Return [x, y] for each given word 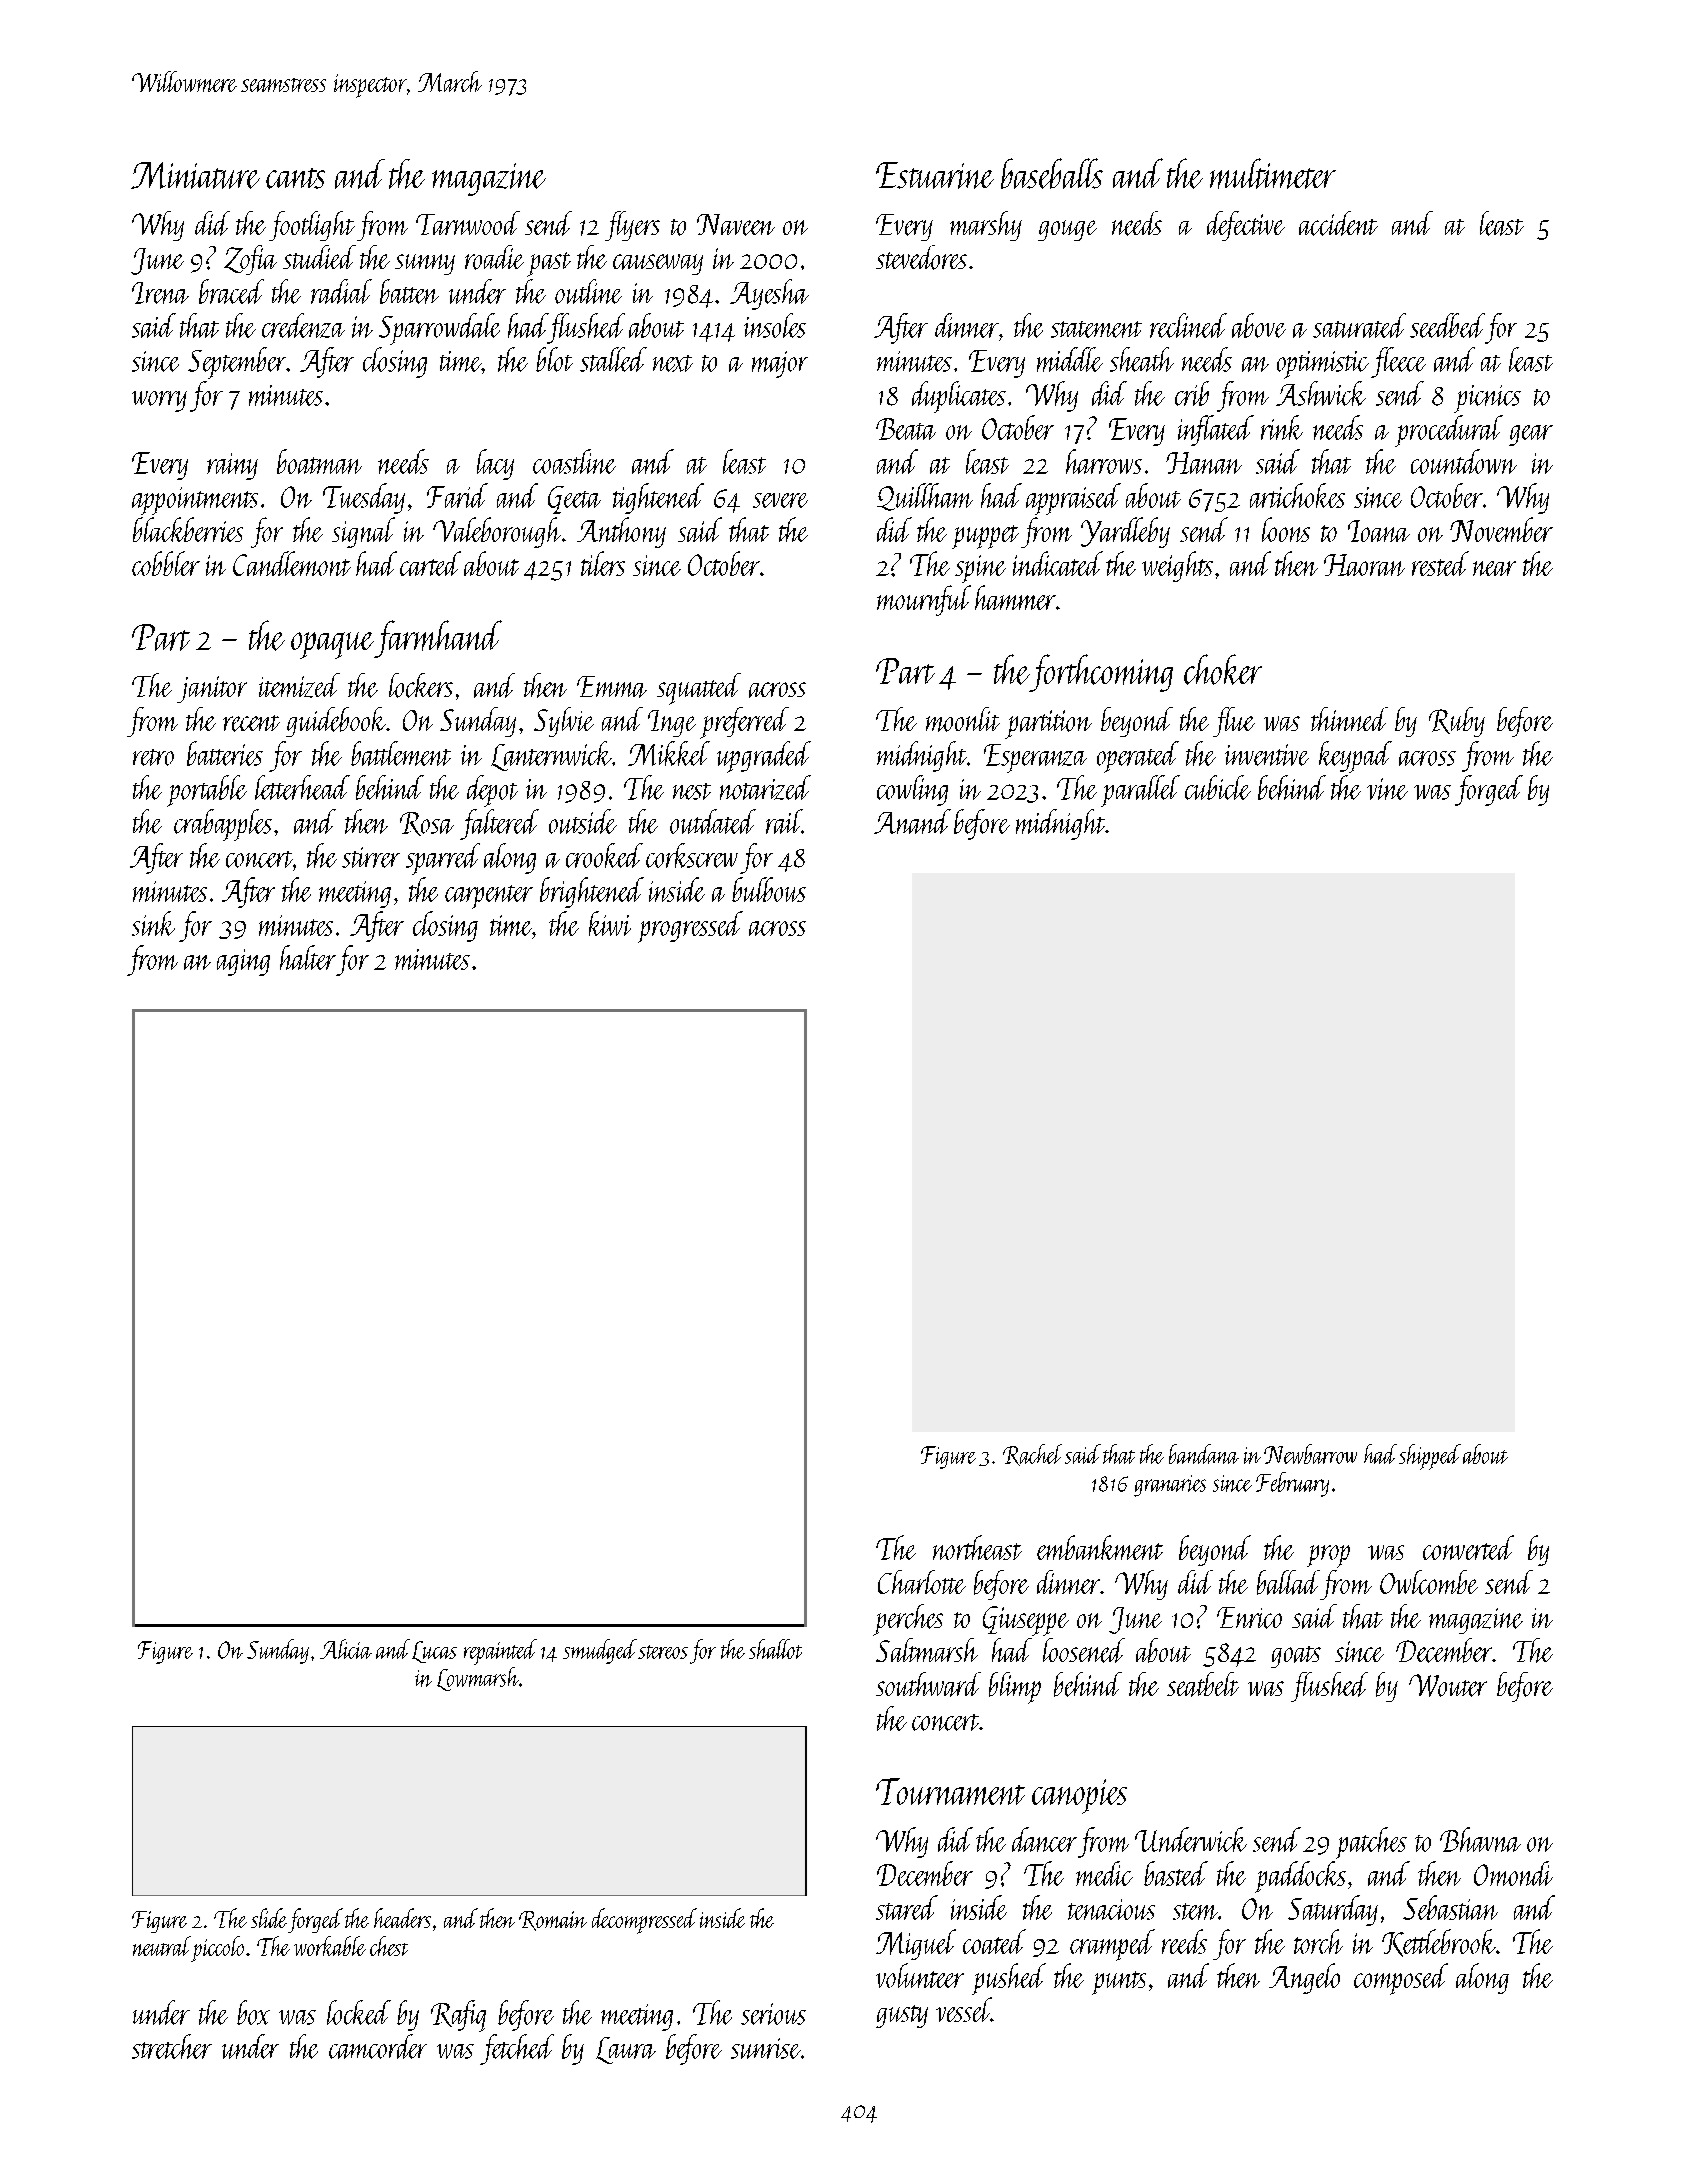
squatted [699, 689]
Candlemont [292, 563]
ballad [1288, 1582]
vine [1387, 789]
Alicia [346, 1649]
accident [1338, 223]
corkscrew [692, 855]
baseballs [1052, 173]
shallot [775, 1649]
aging [243, 962]
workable [330, 1946]
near [1494, 568]
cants [295, 178]
